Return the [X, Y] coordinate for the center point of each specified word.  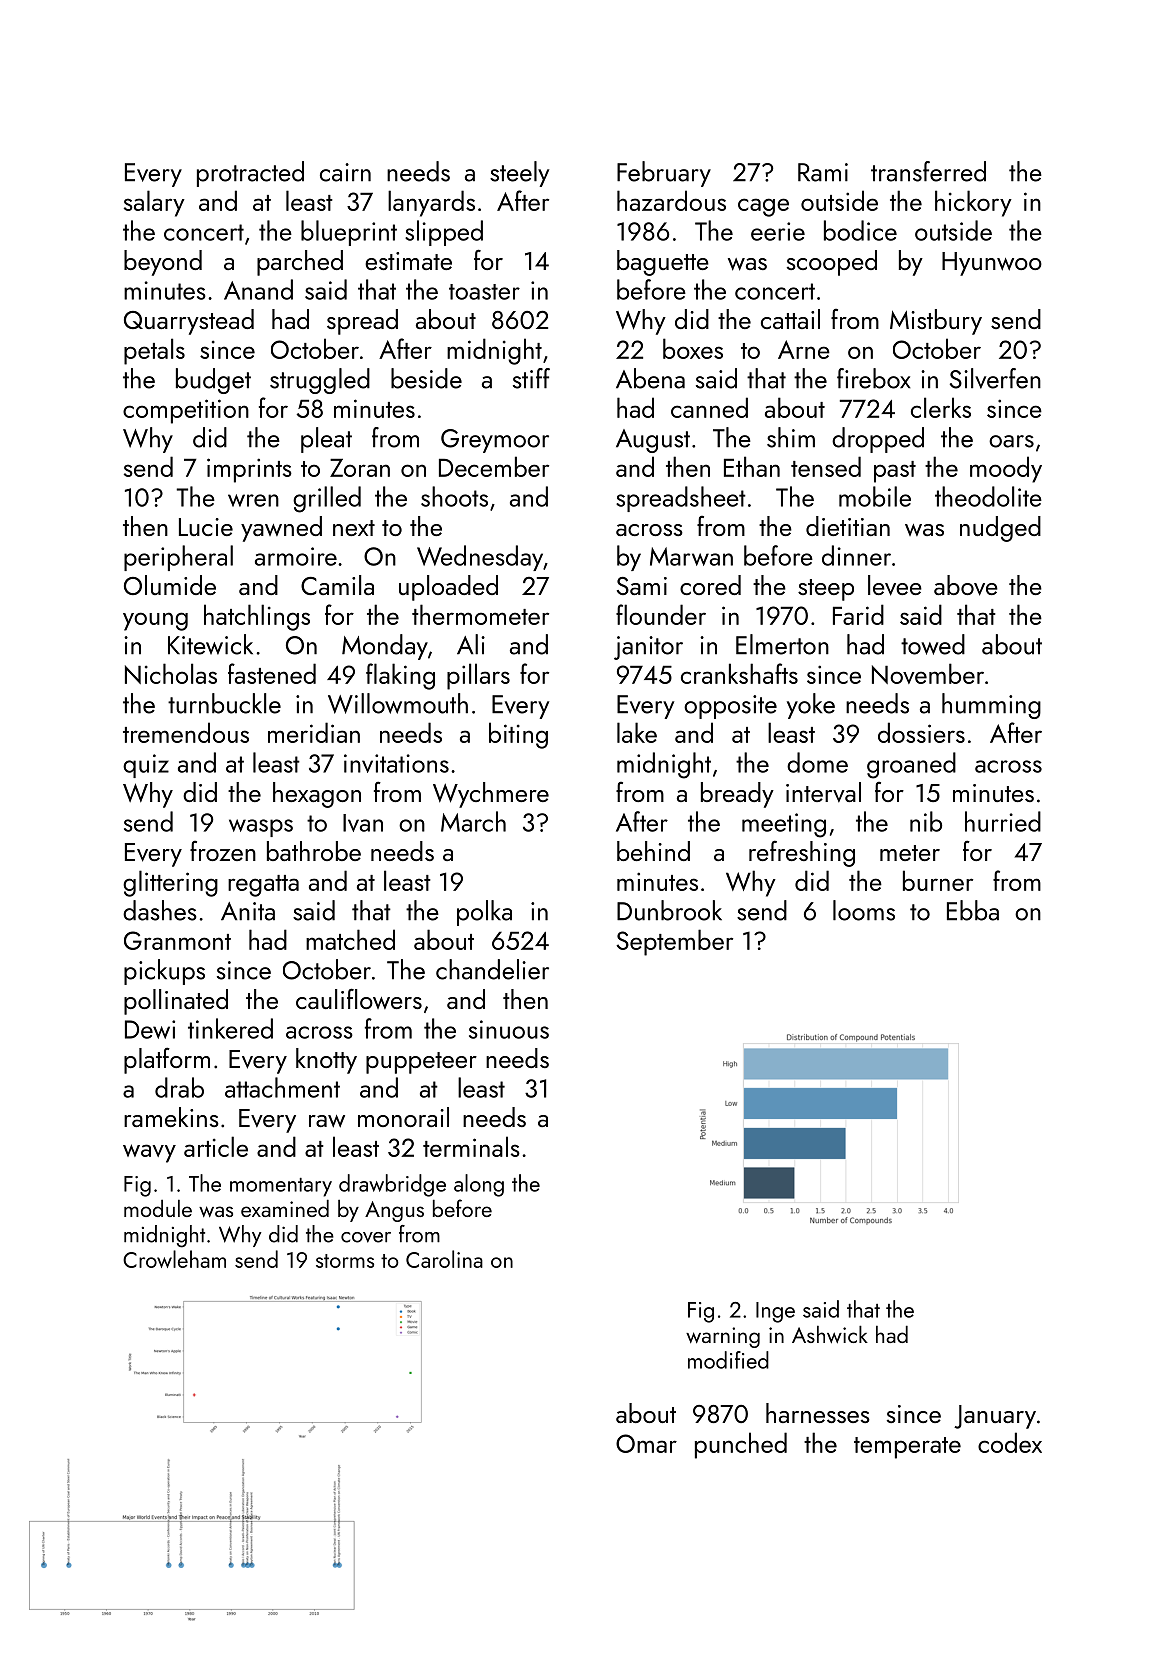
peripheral [178, 558]
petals [154, 351]
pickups [164, 972]
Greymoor [495, 441]
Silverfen [995, 378]
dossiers [921, 732]
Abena [650, 378]
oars [1011, 441]
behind [653, 851]
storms [345, 1261]
